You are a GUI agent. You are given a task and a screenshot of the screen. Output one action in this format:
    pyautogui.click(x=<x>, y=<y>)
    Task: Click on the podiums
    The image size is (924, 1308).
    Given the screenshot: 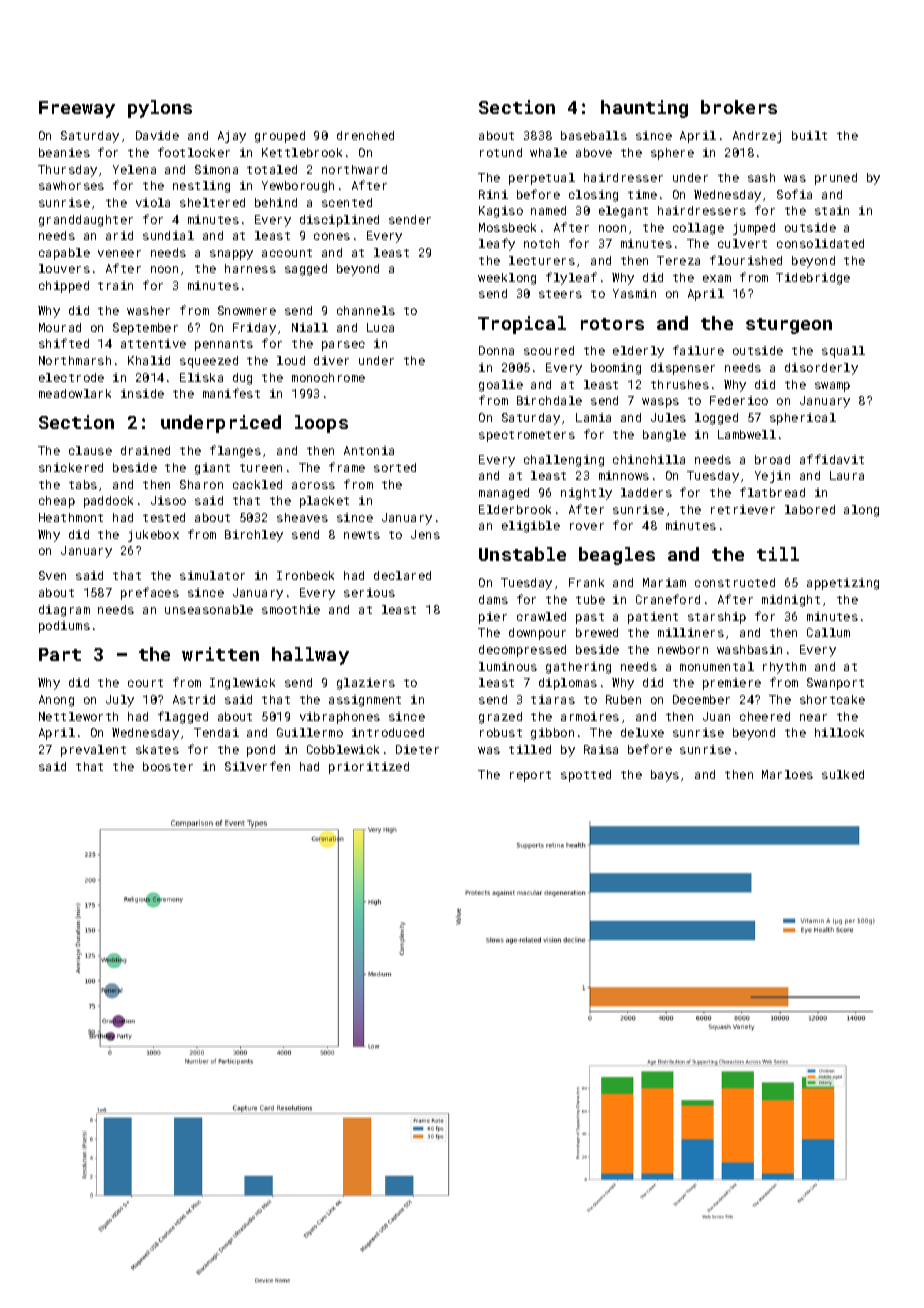 What is the action you would take?
    pyautogui.click(x=64, y=627)
